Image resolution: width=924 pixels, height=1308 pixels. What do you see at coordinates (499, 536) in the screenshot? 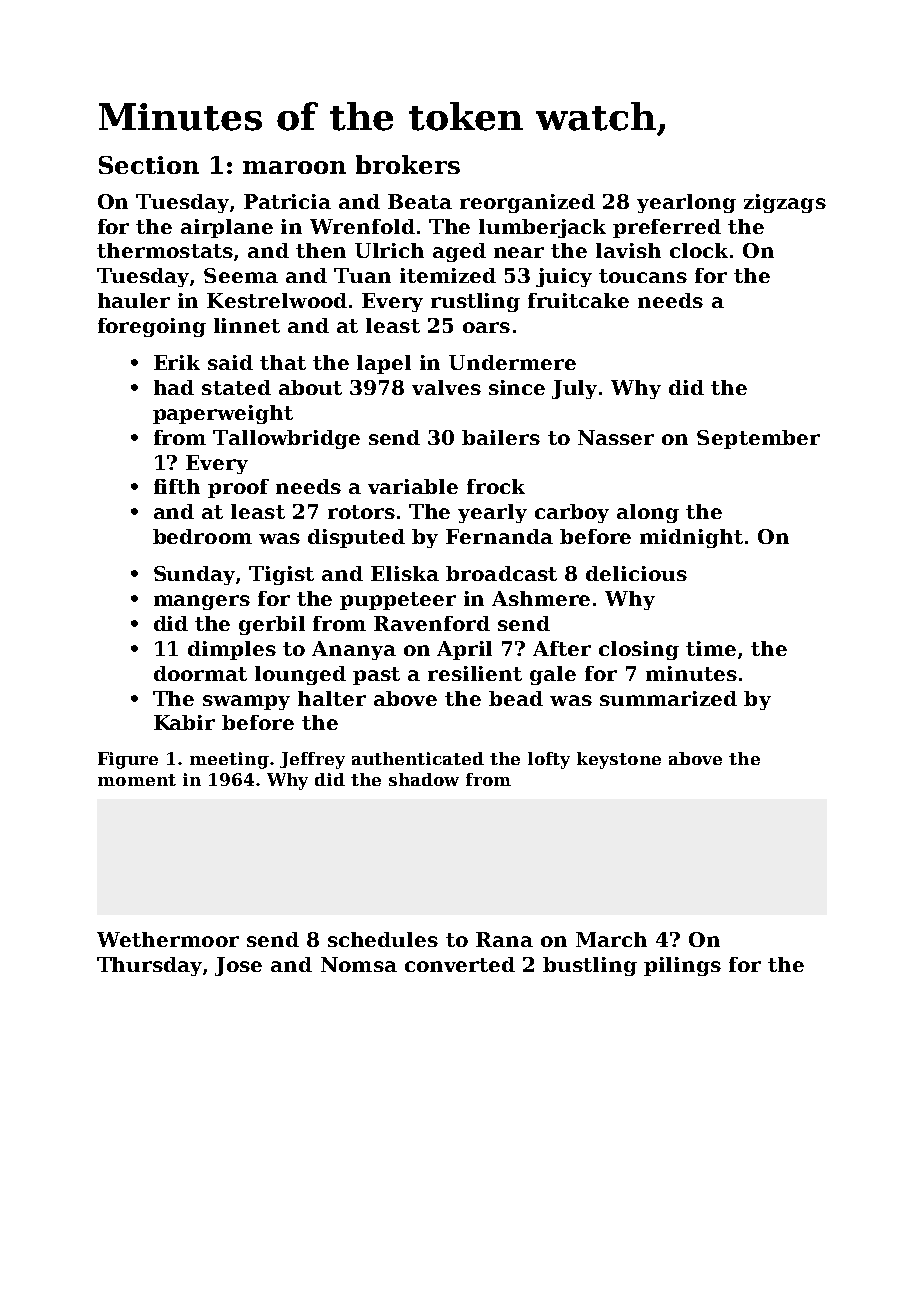
I see `Fernanda` at bounding box center [499, 536].
